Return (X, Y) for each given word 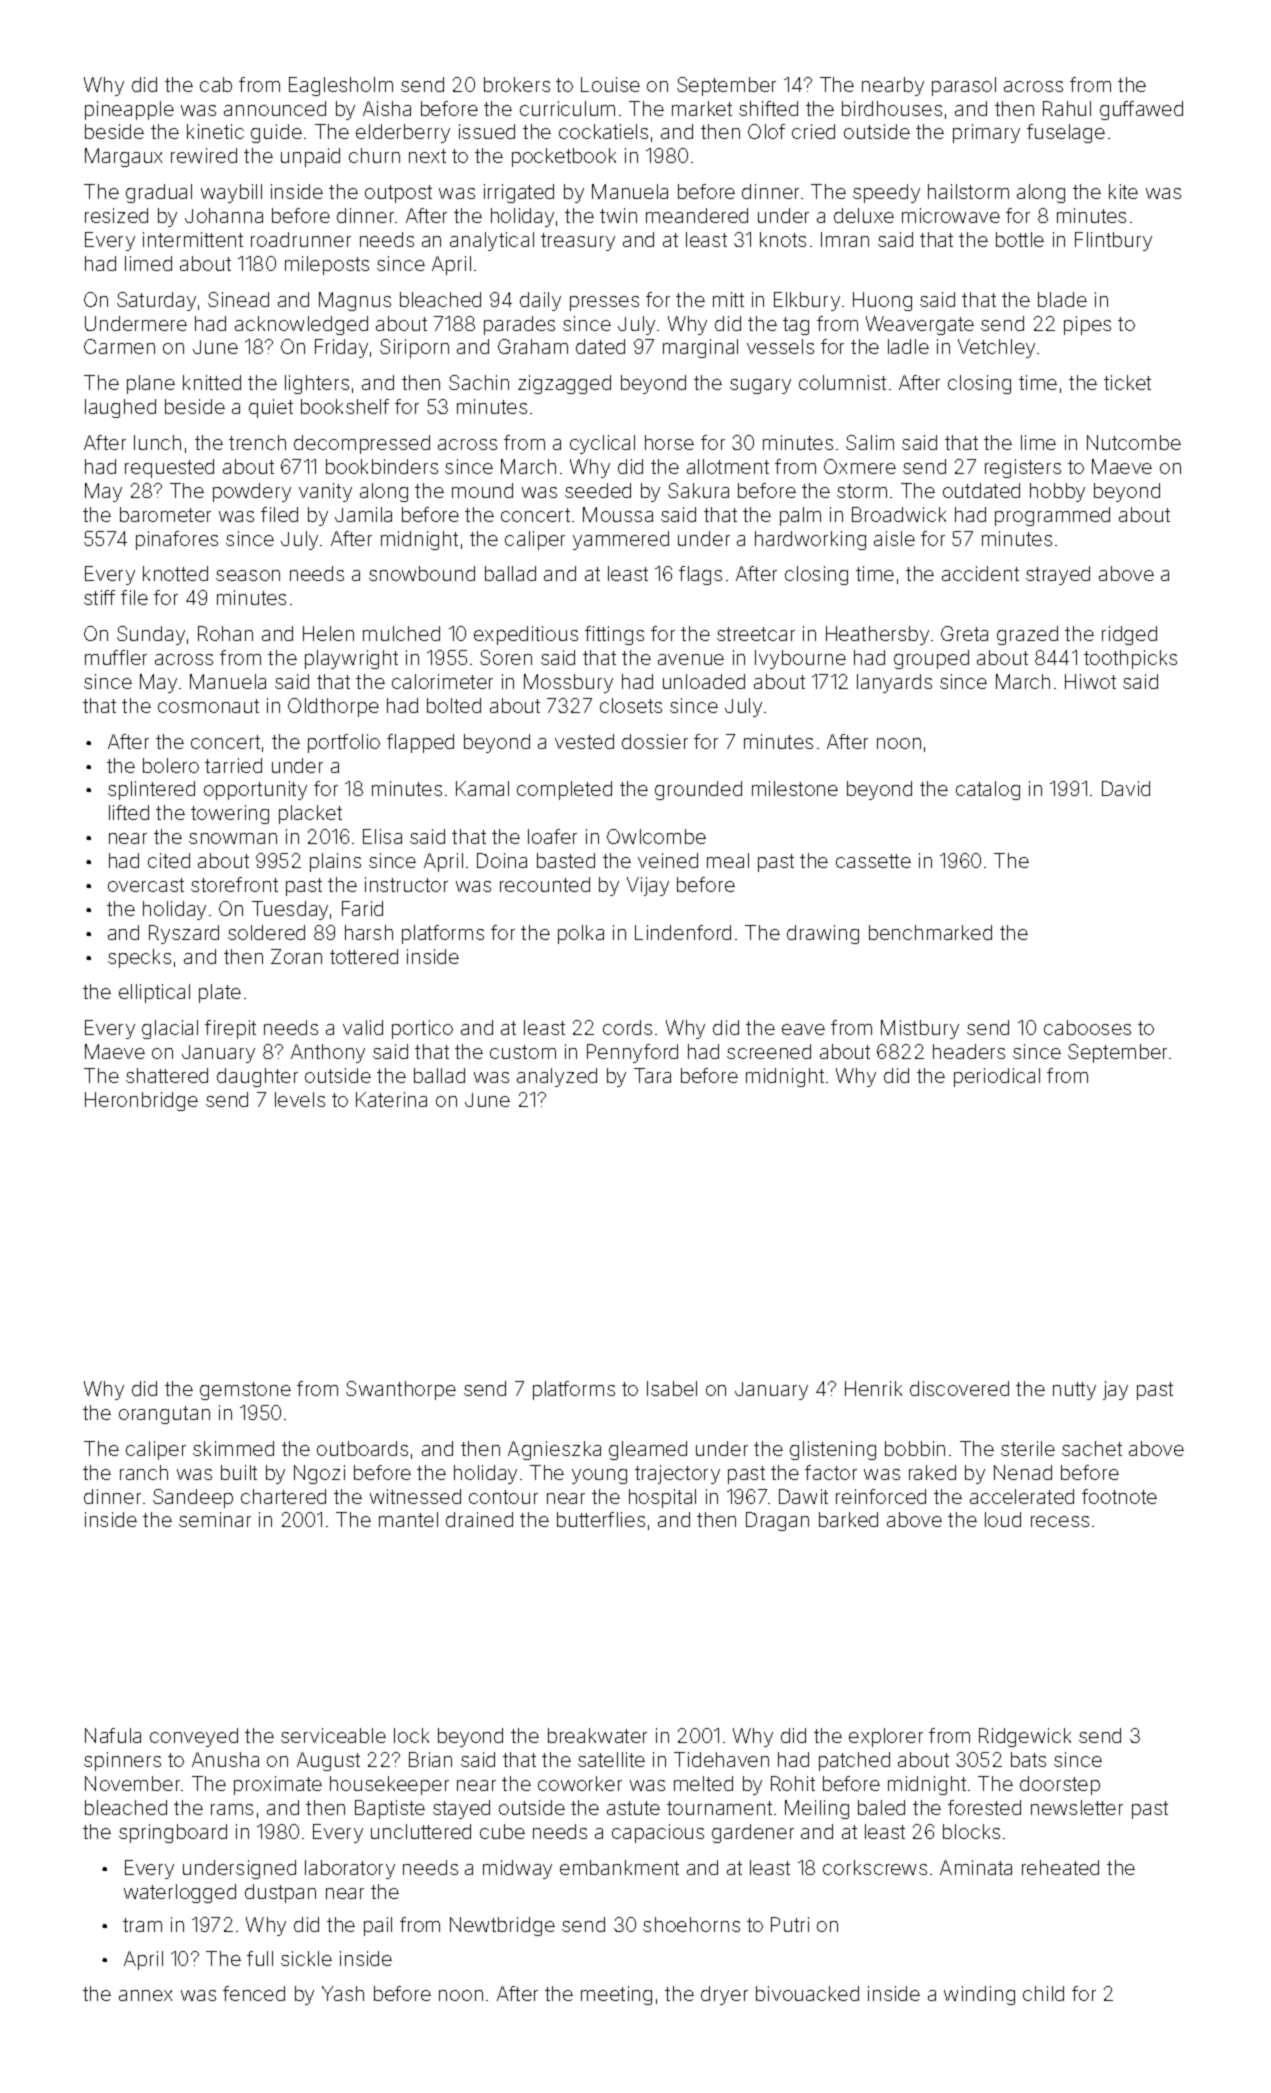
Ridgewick (1025, 1737)
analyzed (557, 1077)
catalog (988, 790)
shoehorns (691, 1924)
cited (169, 860)
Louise (610, 84)
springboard (173, 1833)
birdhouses (892, 108)
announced (275, 108)
